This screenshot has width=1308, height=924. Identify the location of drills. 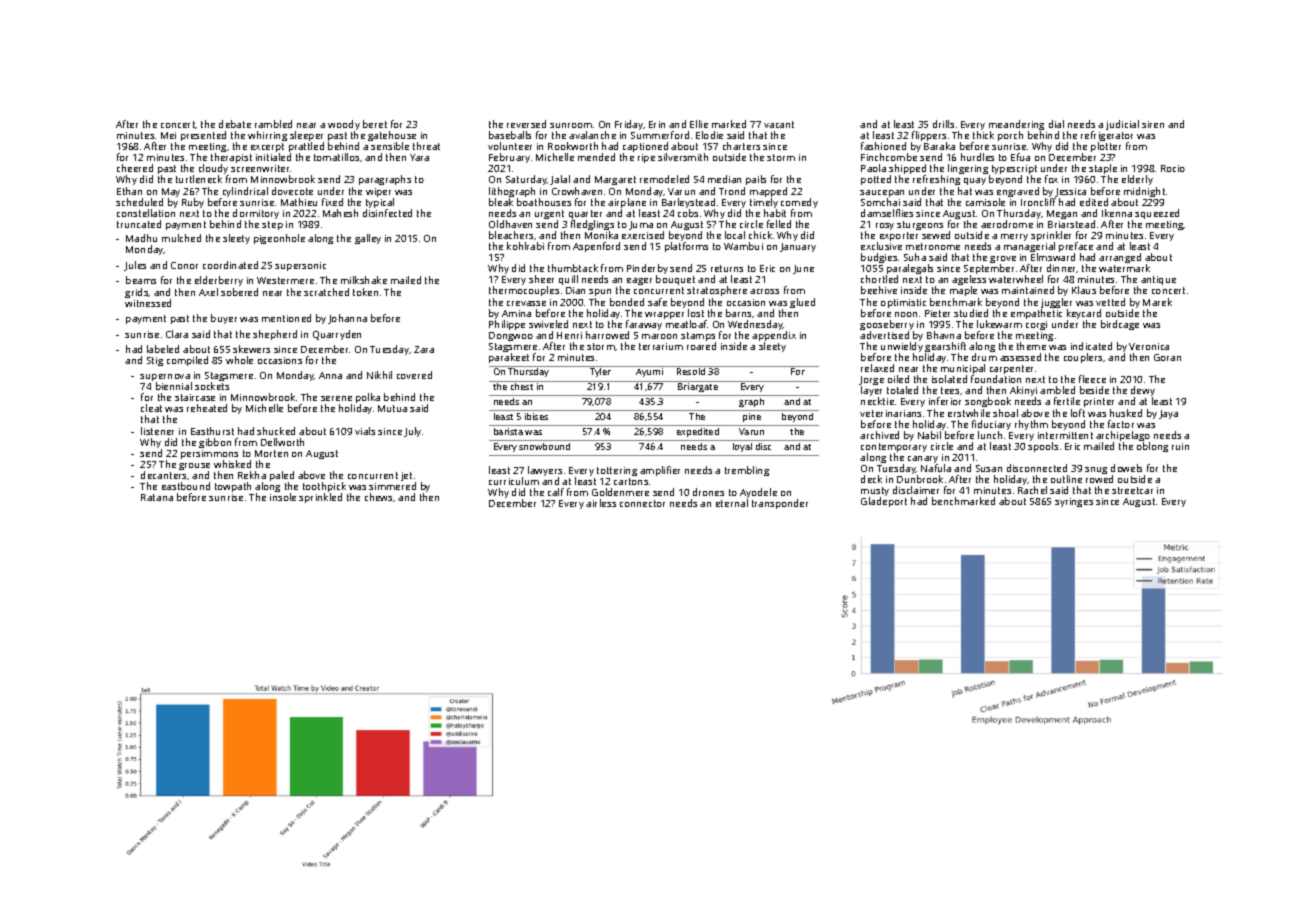
(943, 124).
